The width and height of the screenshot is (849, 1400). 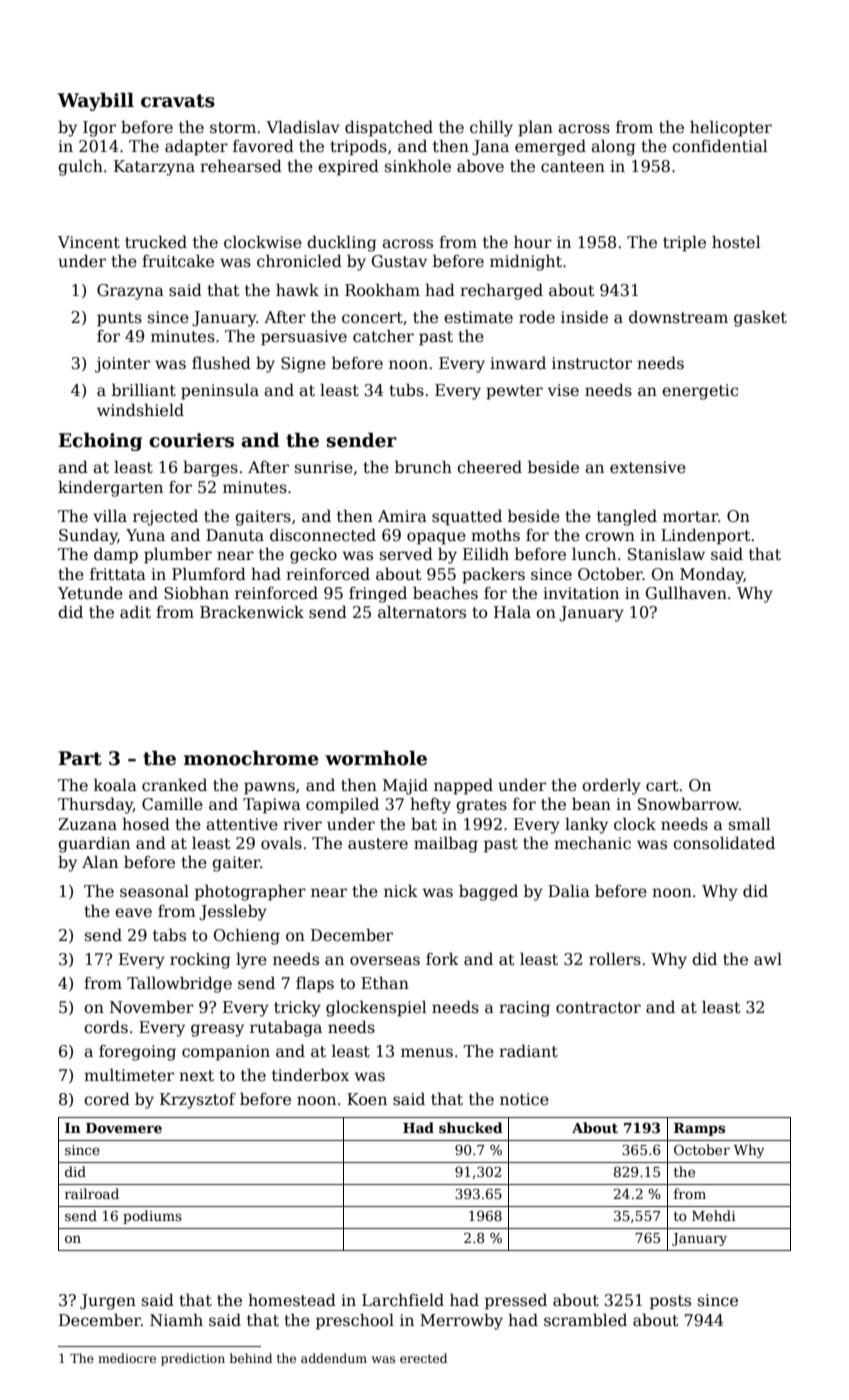 I want to click on Hala, so click(x=512, y=612).
